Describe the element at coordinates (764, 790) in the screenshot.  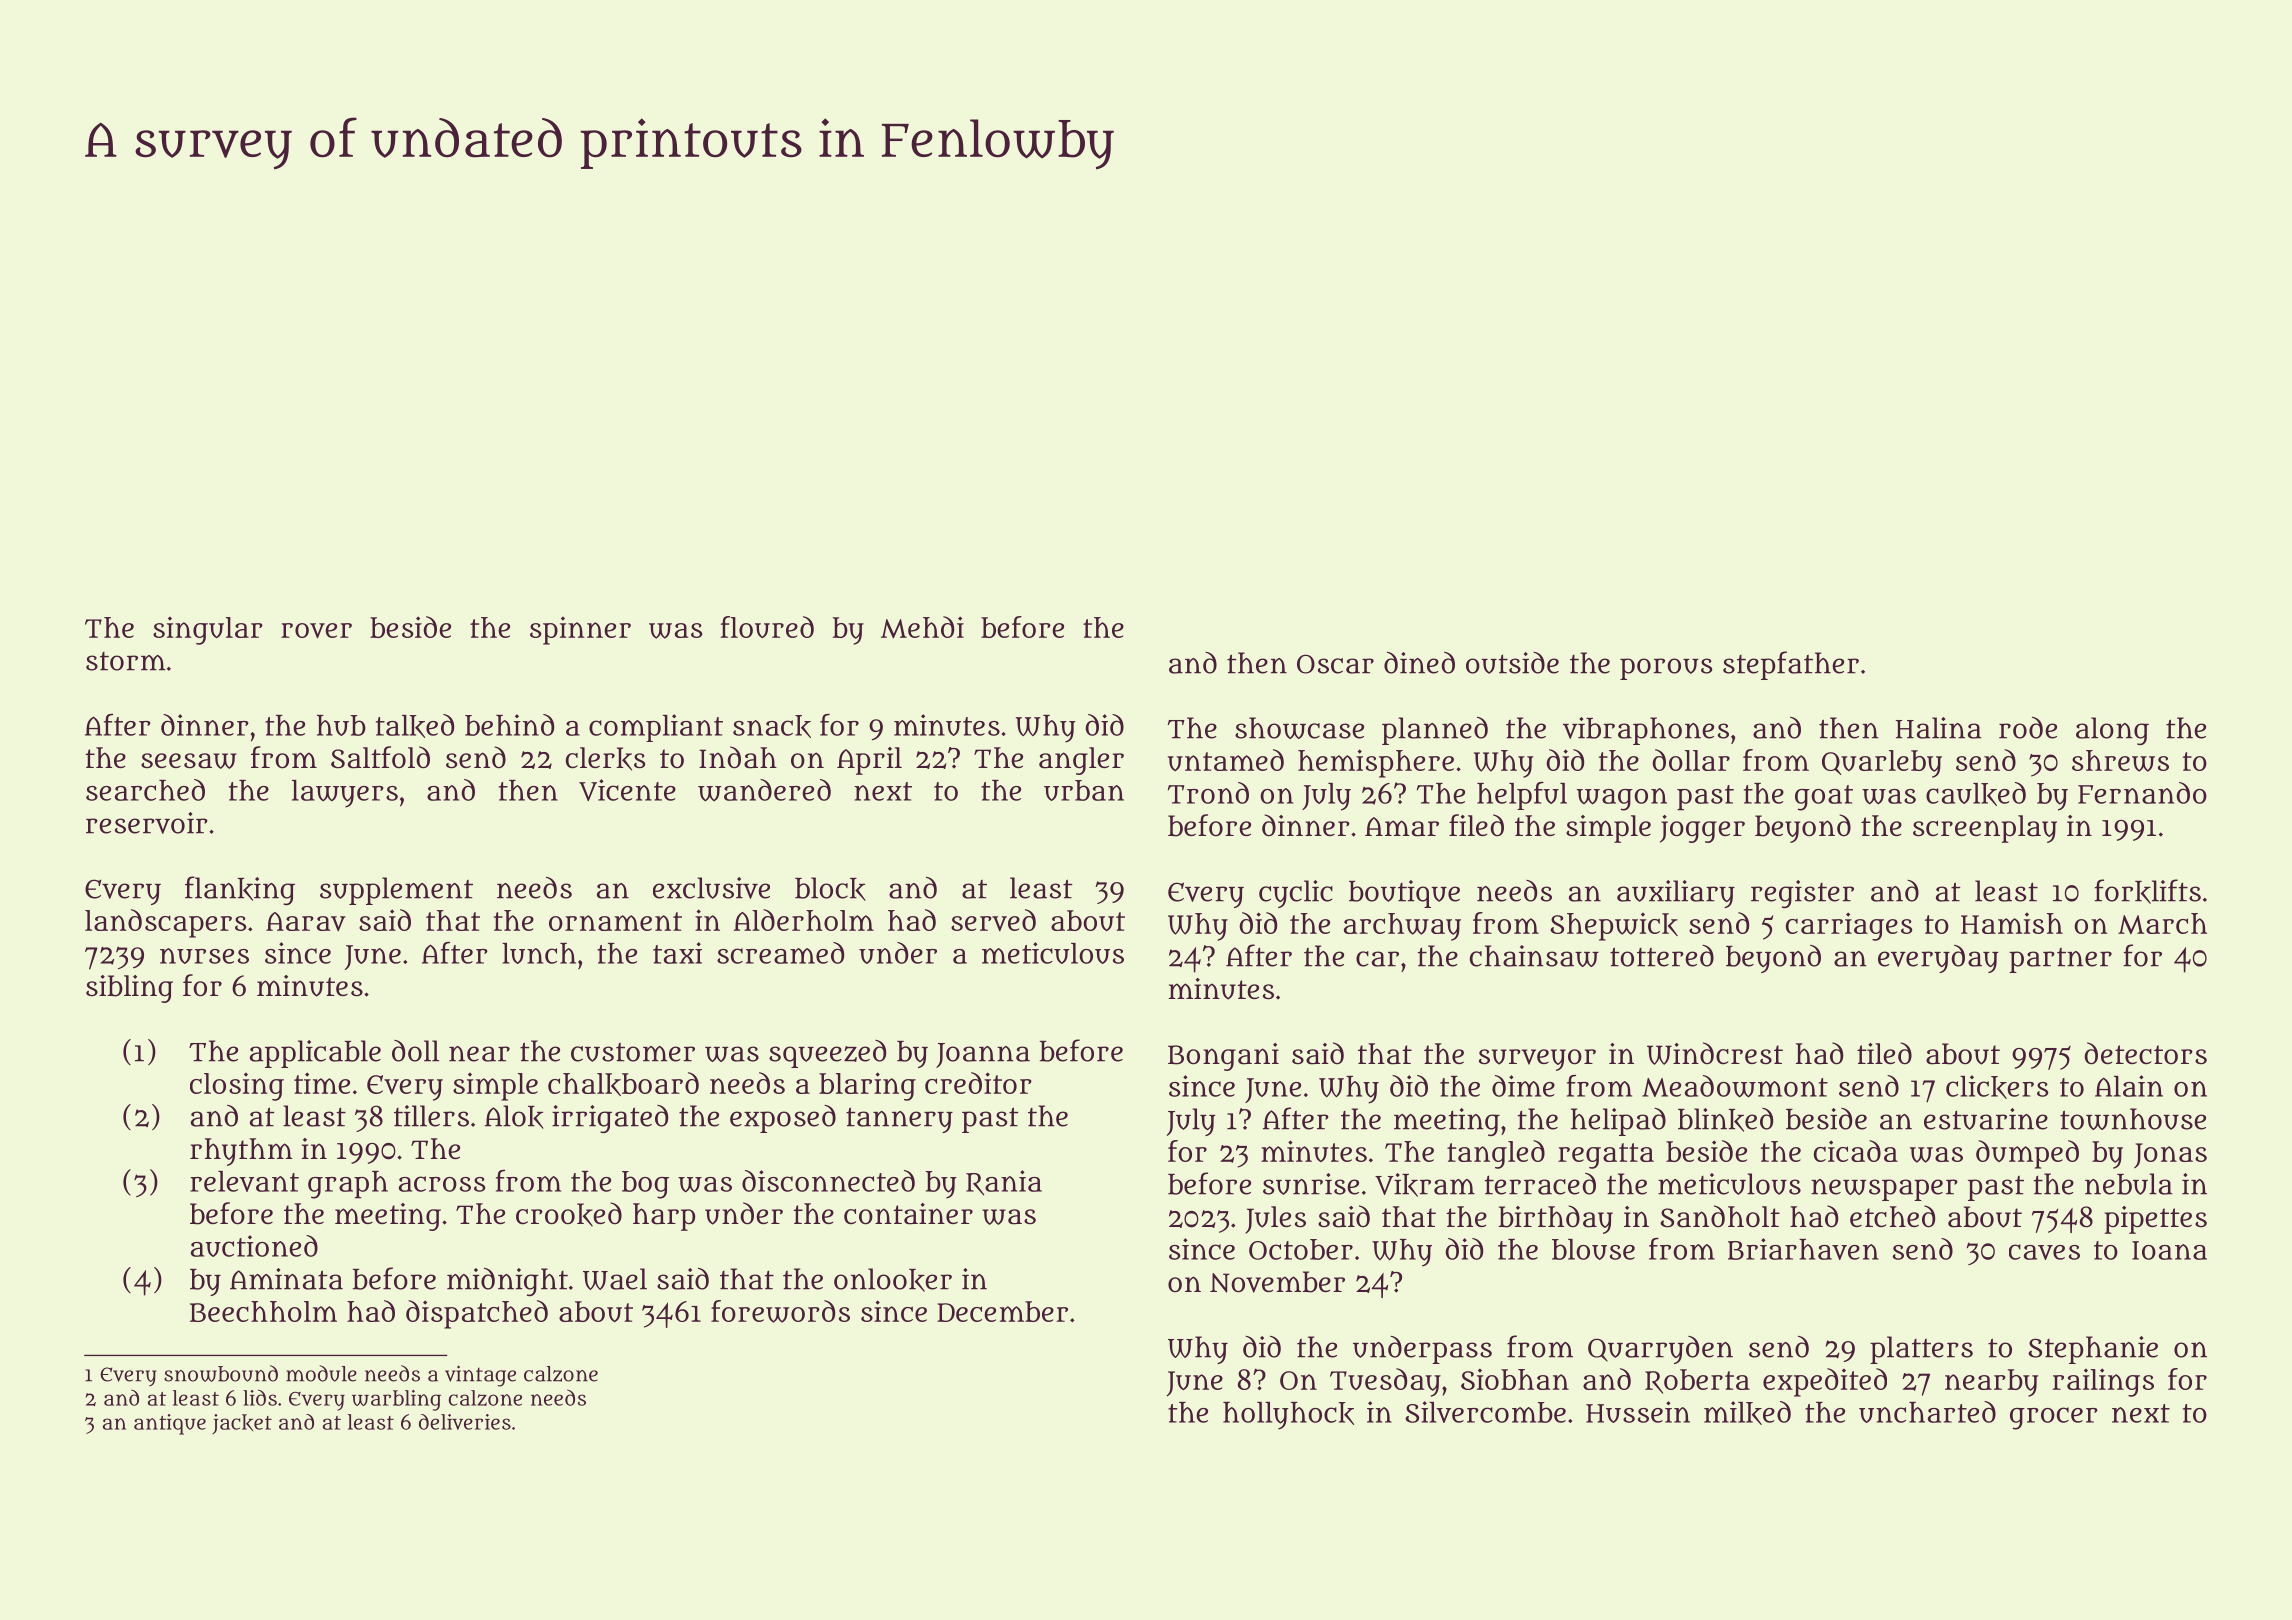
I see `wandered` at that location.
